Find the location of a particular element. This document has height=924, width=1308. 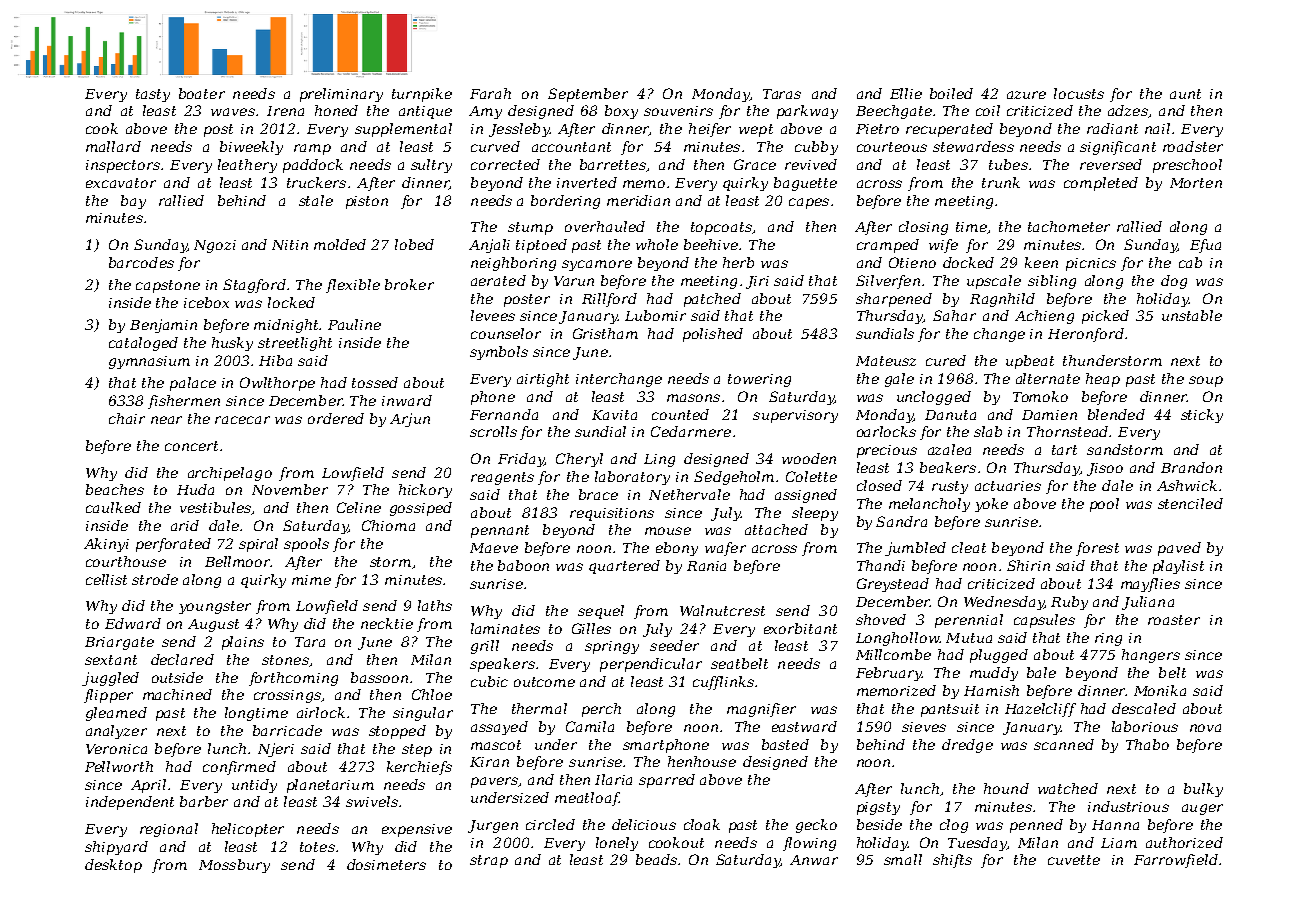

dosimeters is located at coordinates (386, 864).
